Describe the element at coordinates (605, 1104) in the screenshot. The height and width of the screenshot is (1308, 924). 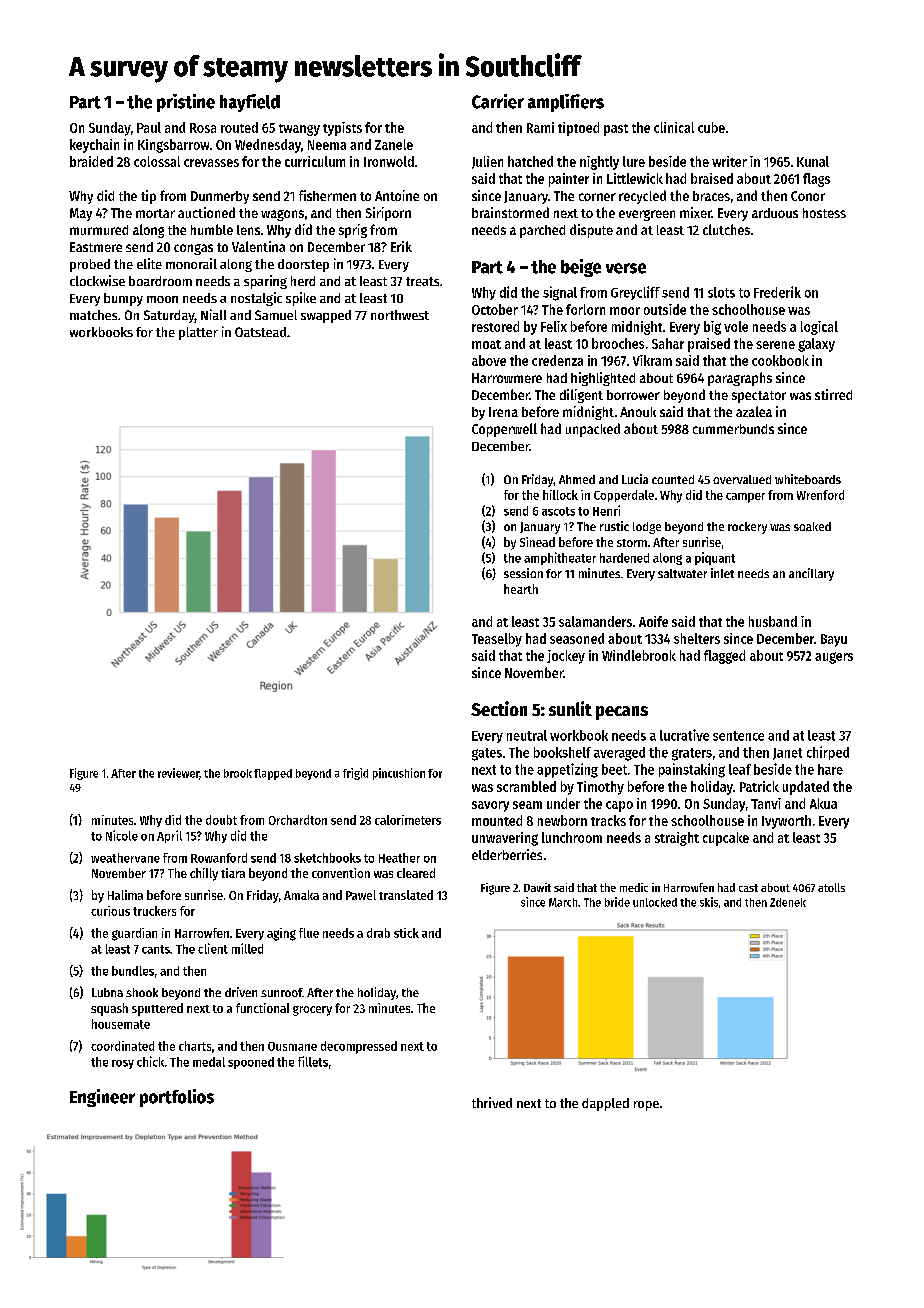
I see `dappled` at that location.
